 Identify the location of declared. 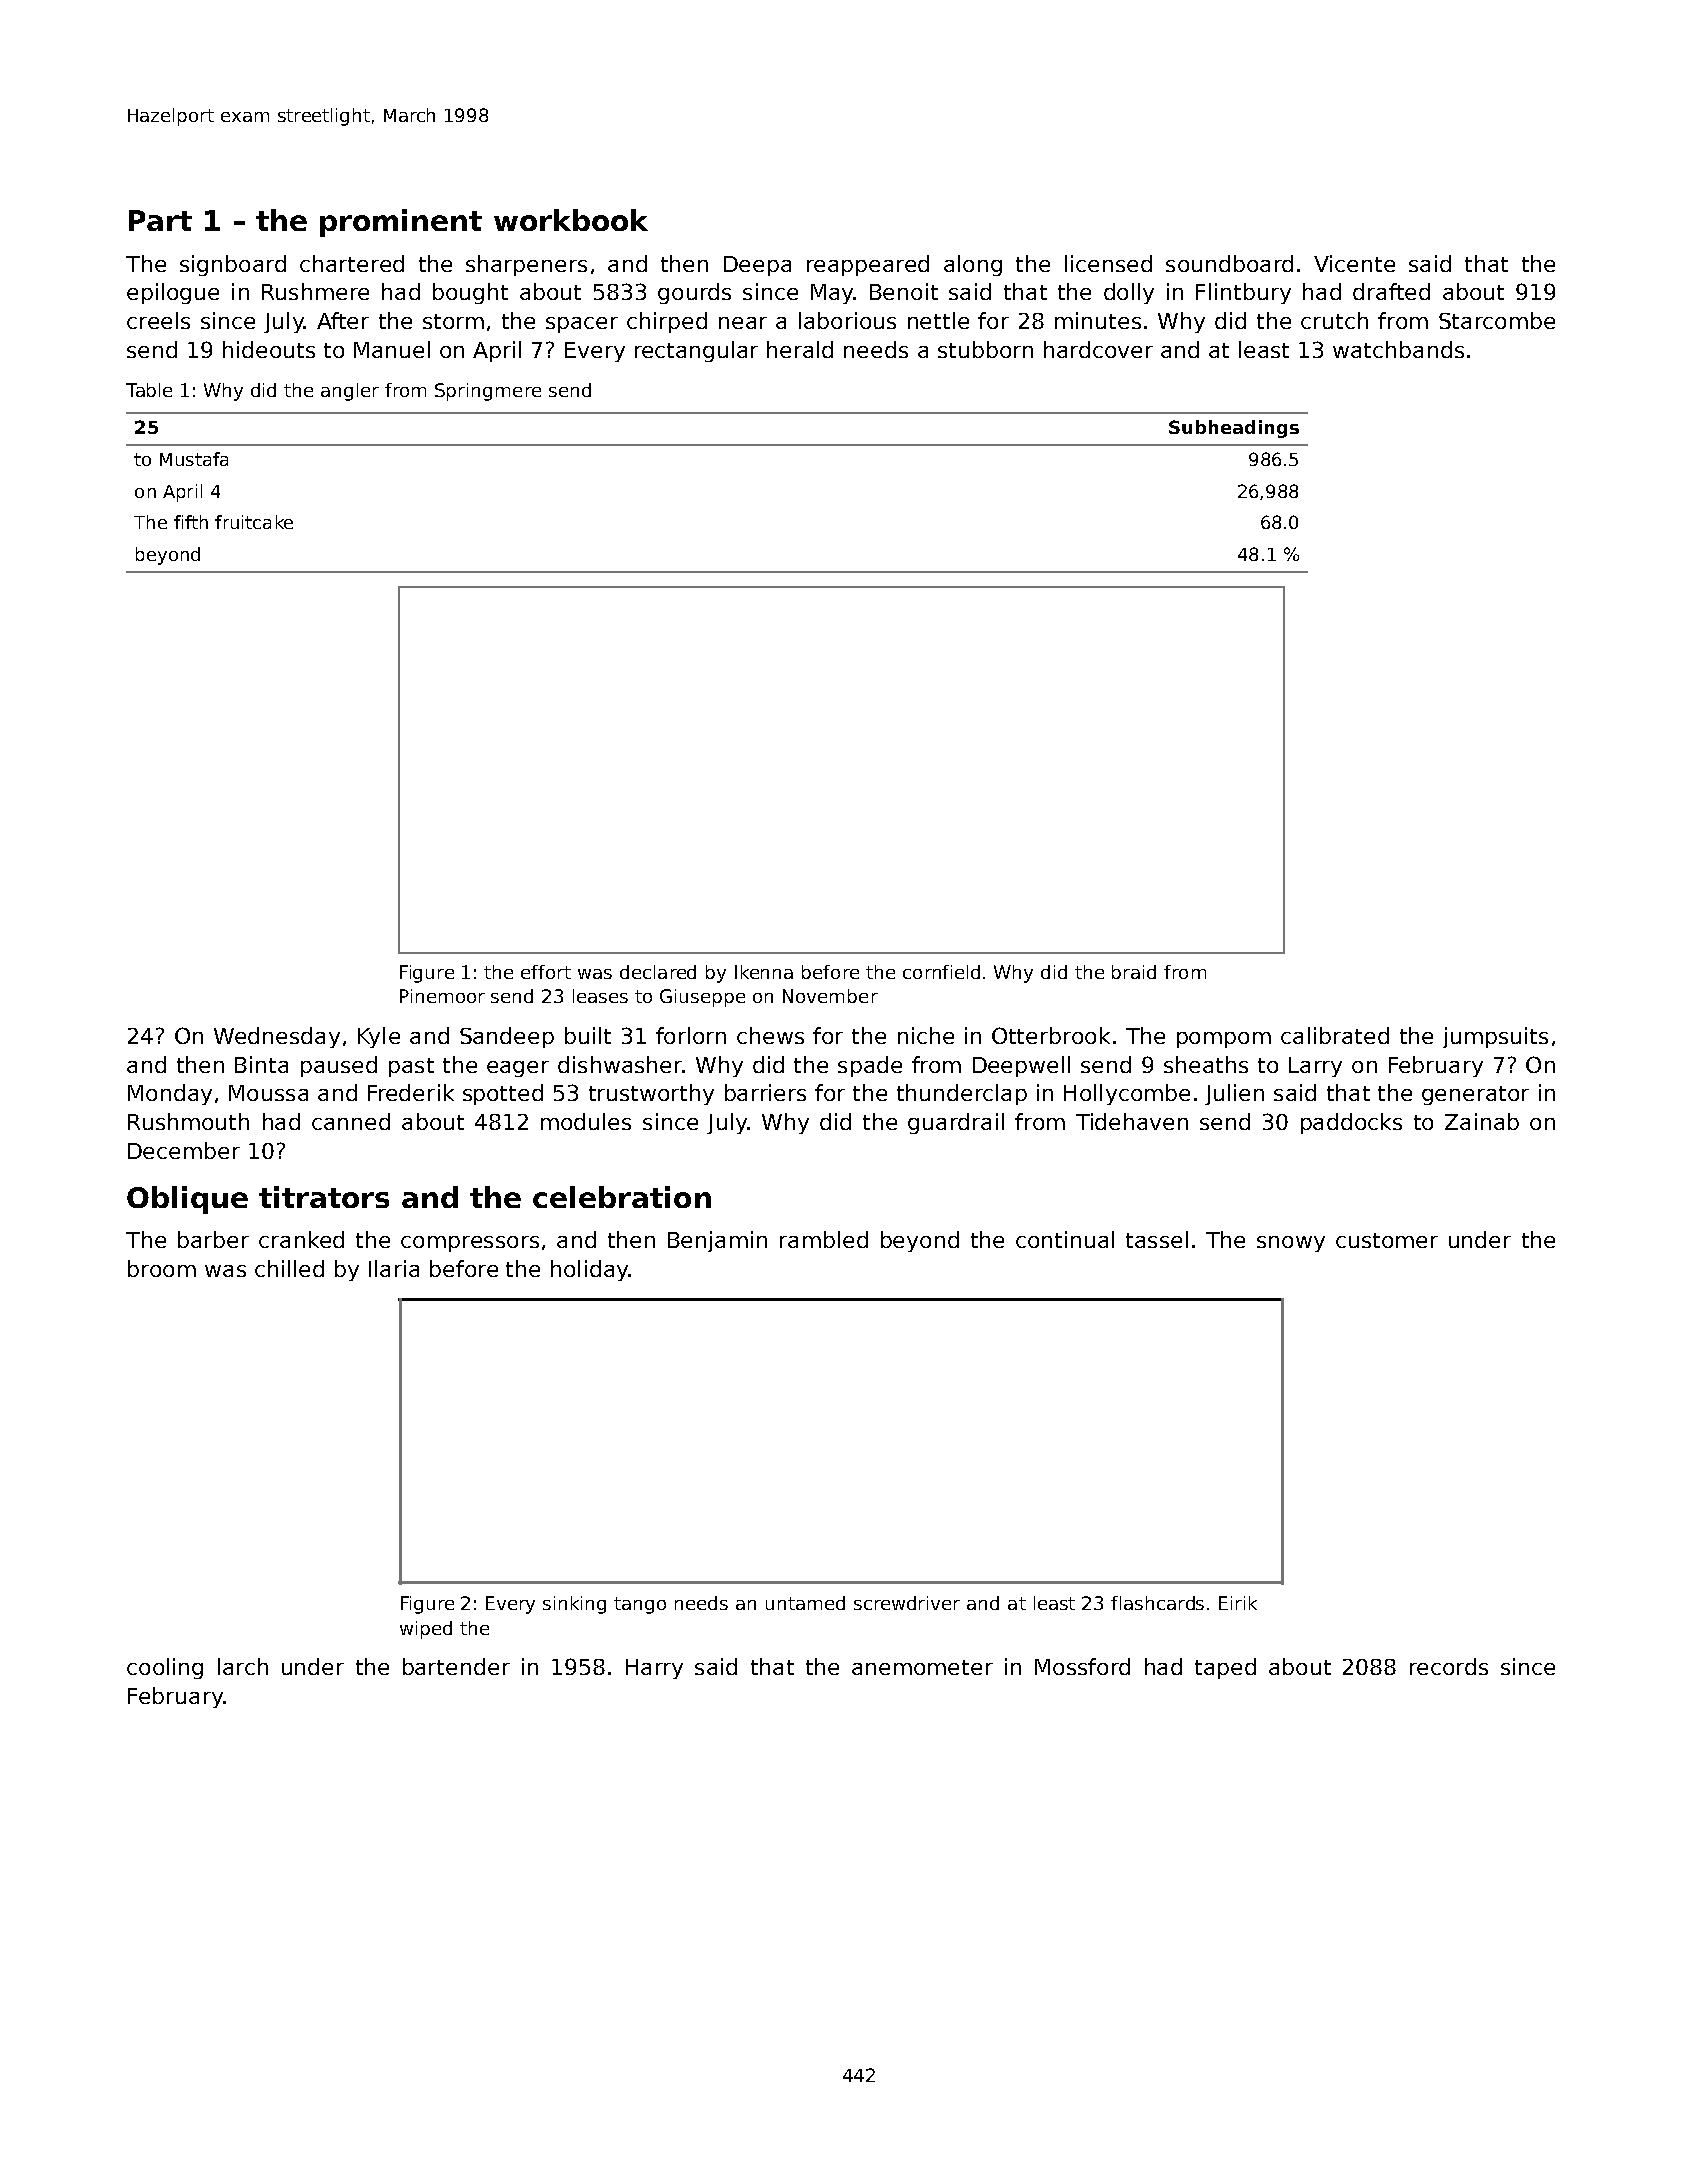
(658, 972).
